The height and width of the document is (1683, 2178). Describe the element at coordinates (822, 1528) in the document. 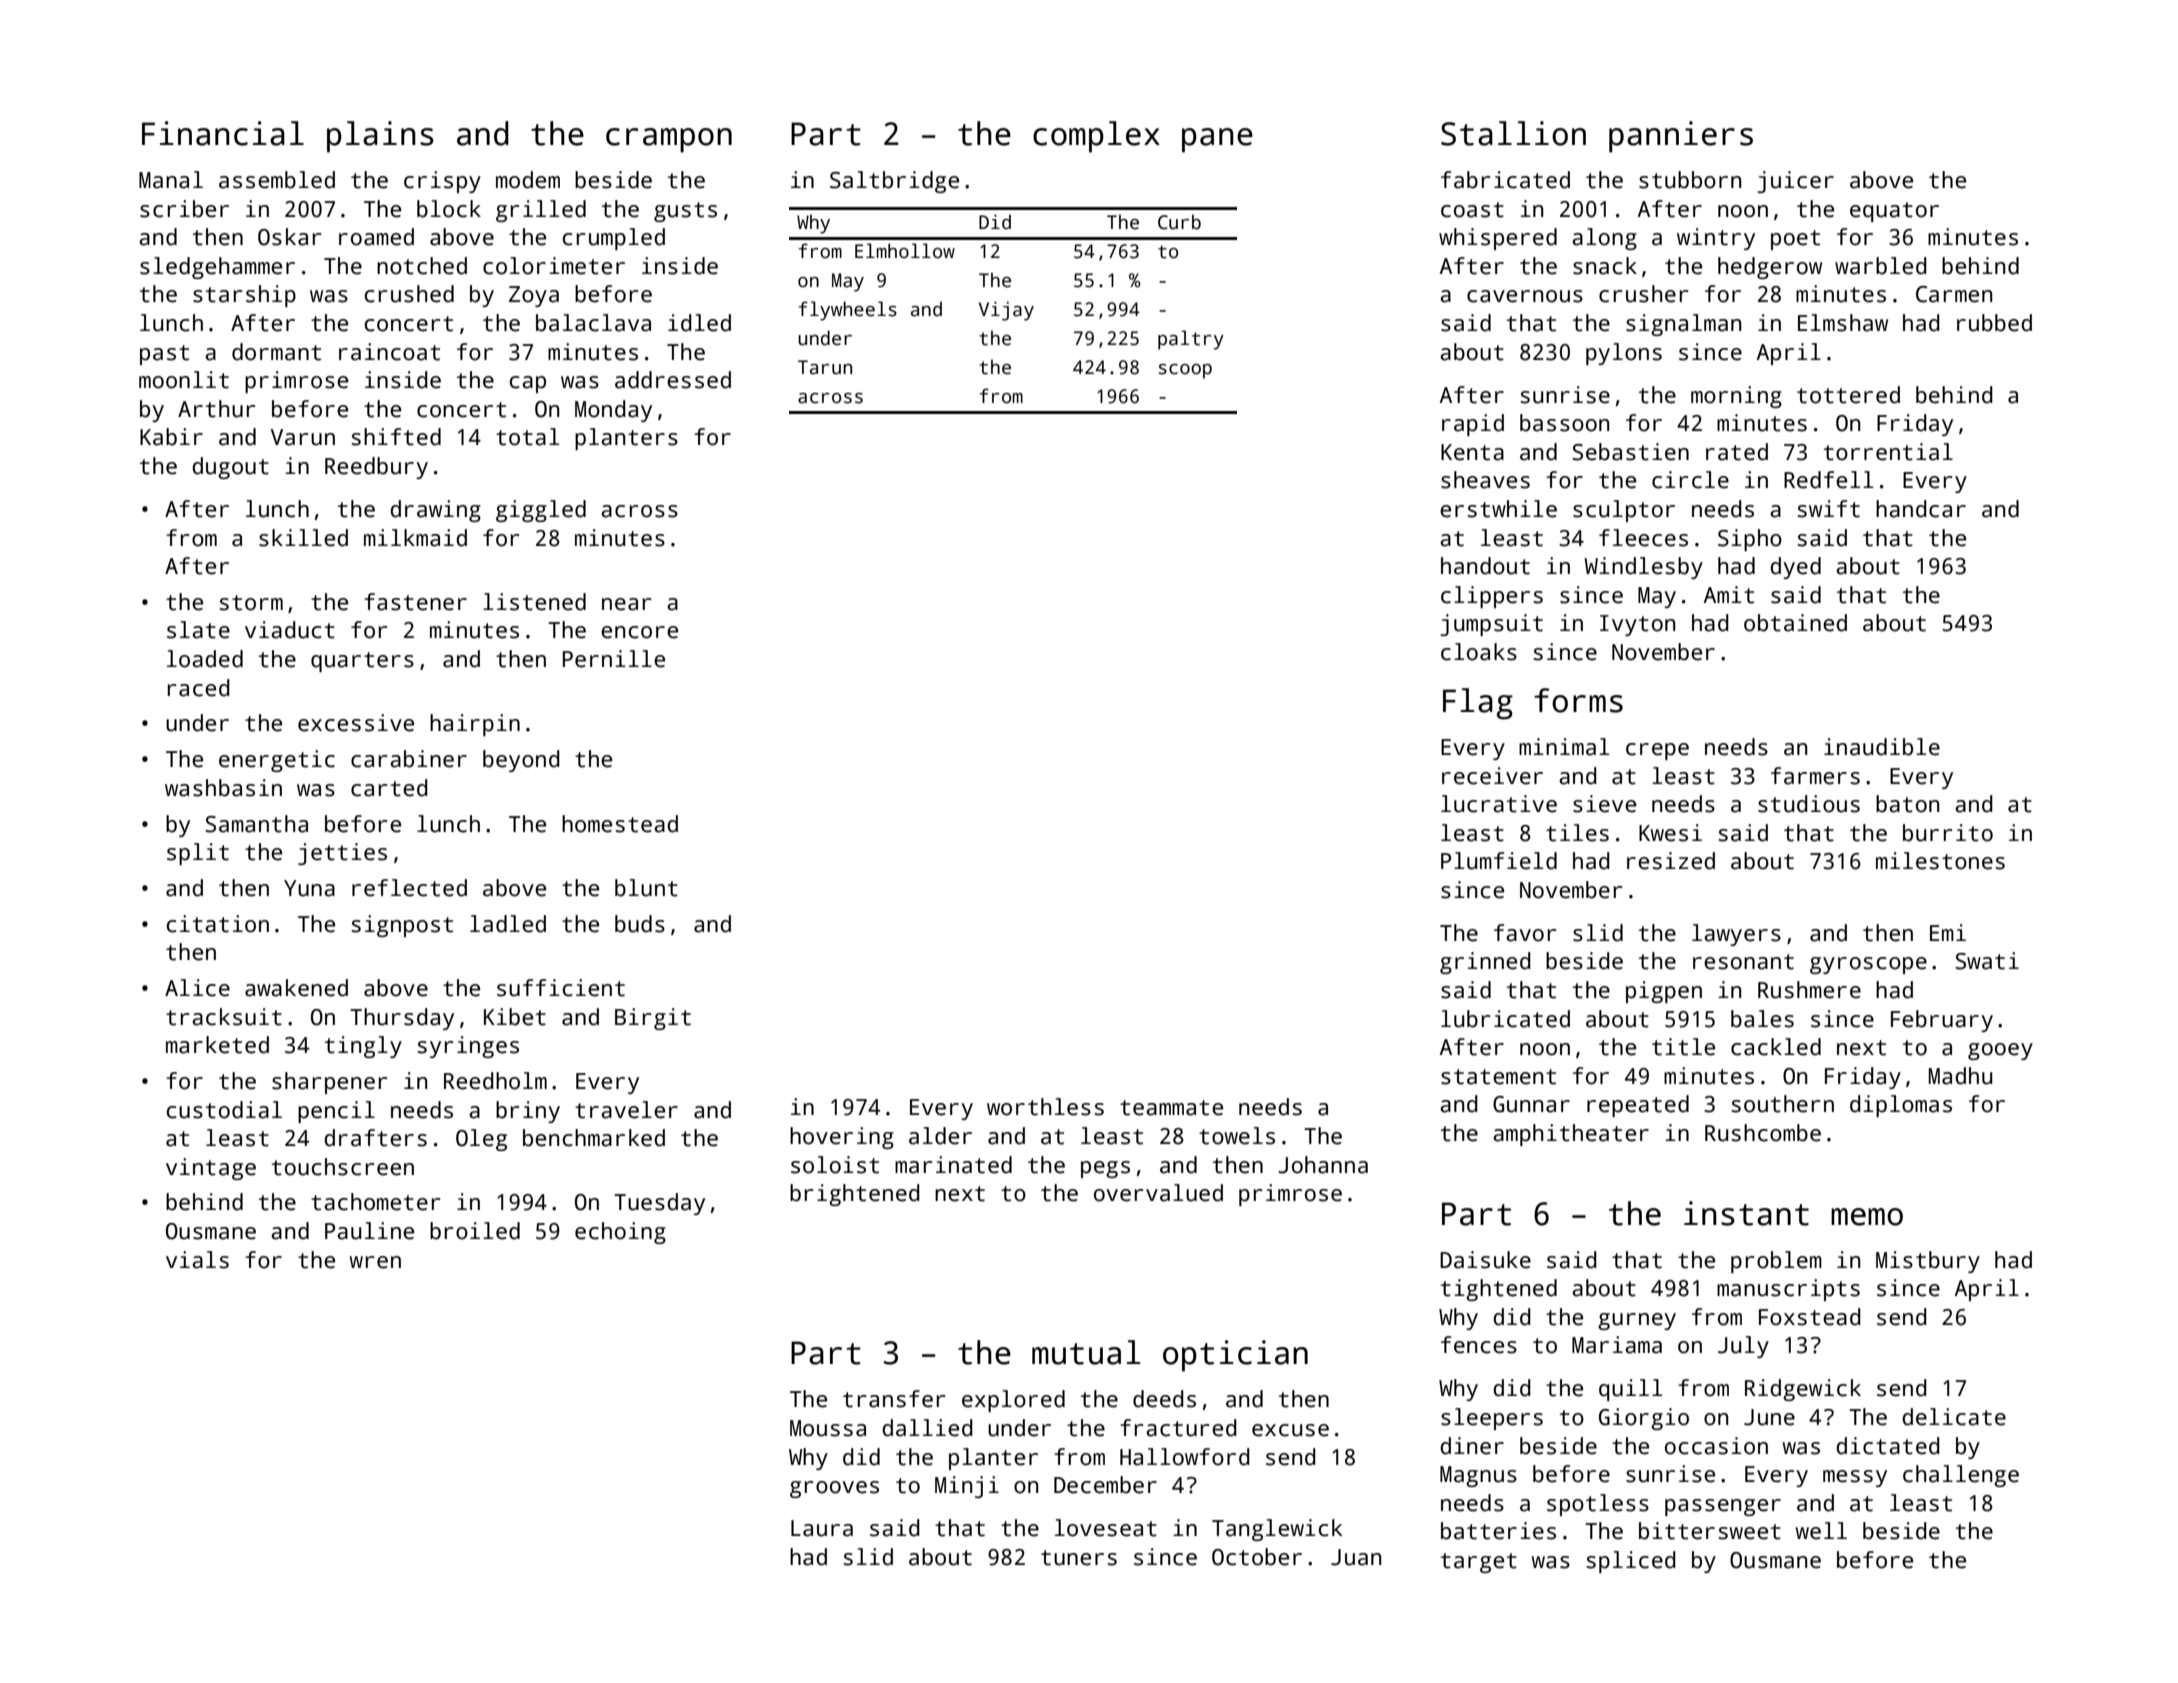

I see `Laura` at that location.
